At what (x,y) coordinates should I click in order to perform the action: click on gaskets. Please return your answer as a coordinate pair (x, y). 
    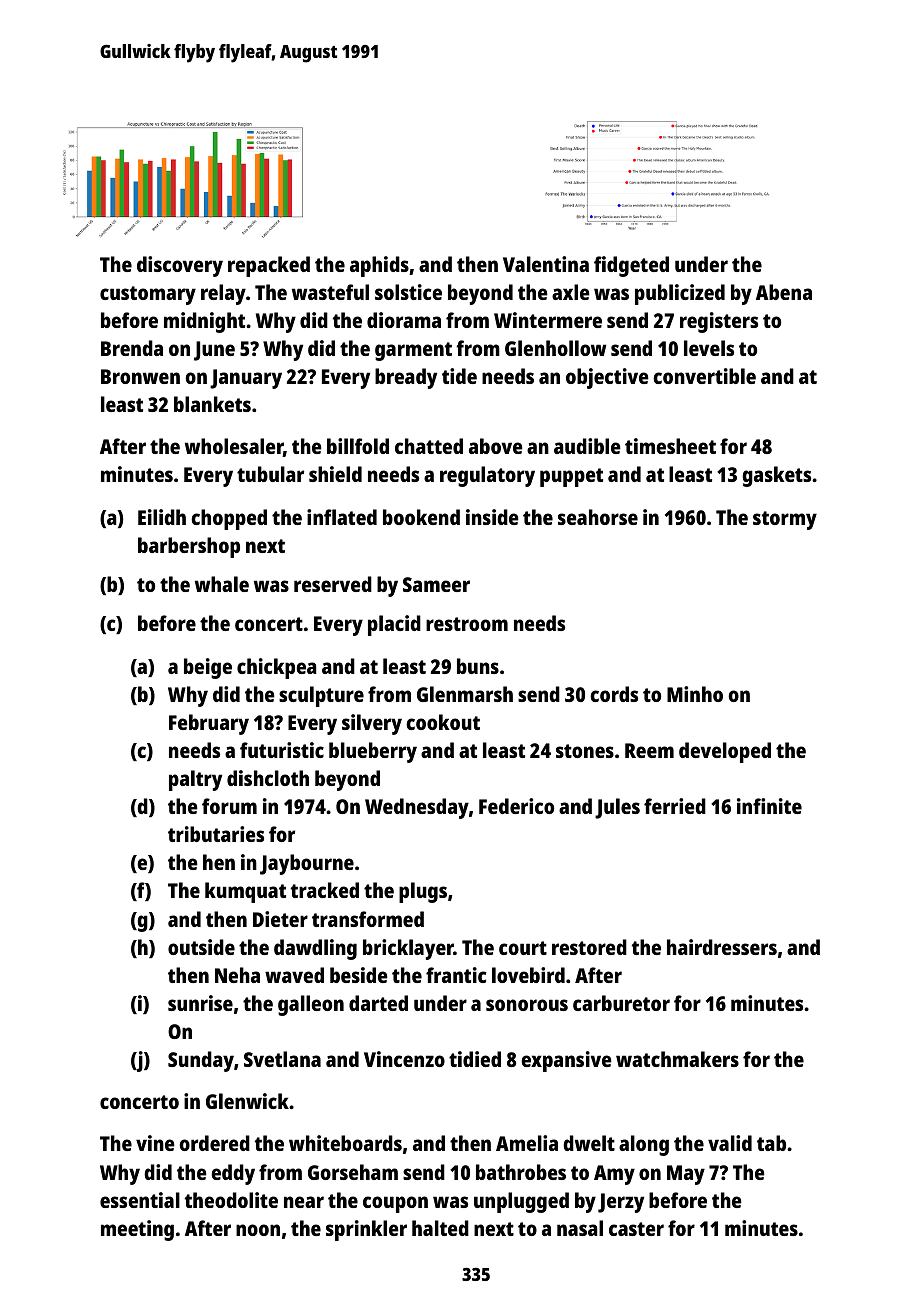
    Looking at the image, I should click on (776, 476).
